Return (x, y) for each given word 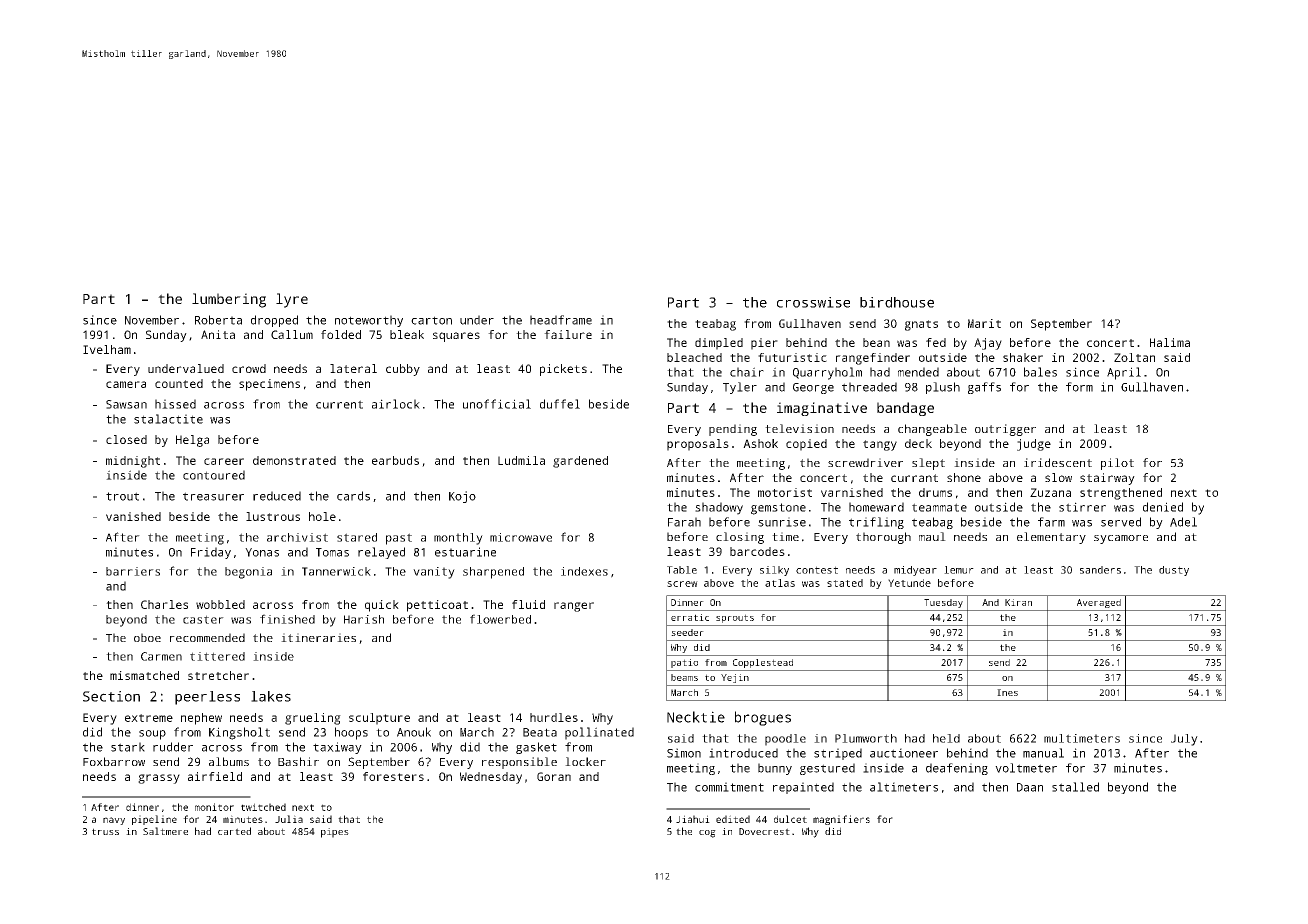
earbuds (395, 460)
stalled (1075, 787)
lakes (271, 696)
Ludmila (521, 460)
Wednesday (491, 778)
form (1079, 387)
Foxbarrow (114, 761)
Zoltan (1134, 357)
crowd (249, 368)
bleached (694, 357)
